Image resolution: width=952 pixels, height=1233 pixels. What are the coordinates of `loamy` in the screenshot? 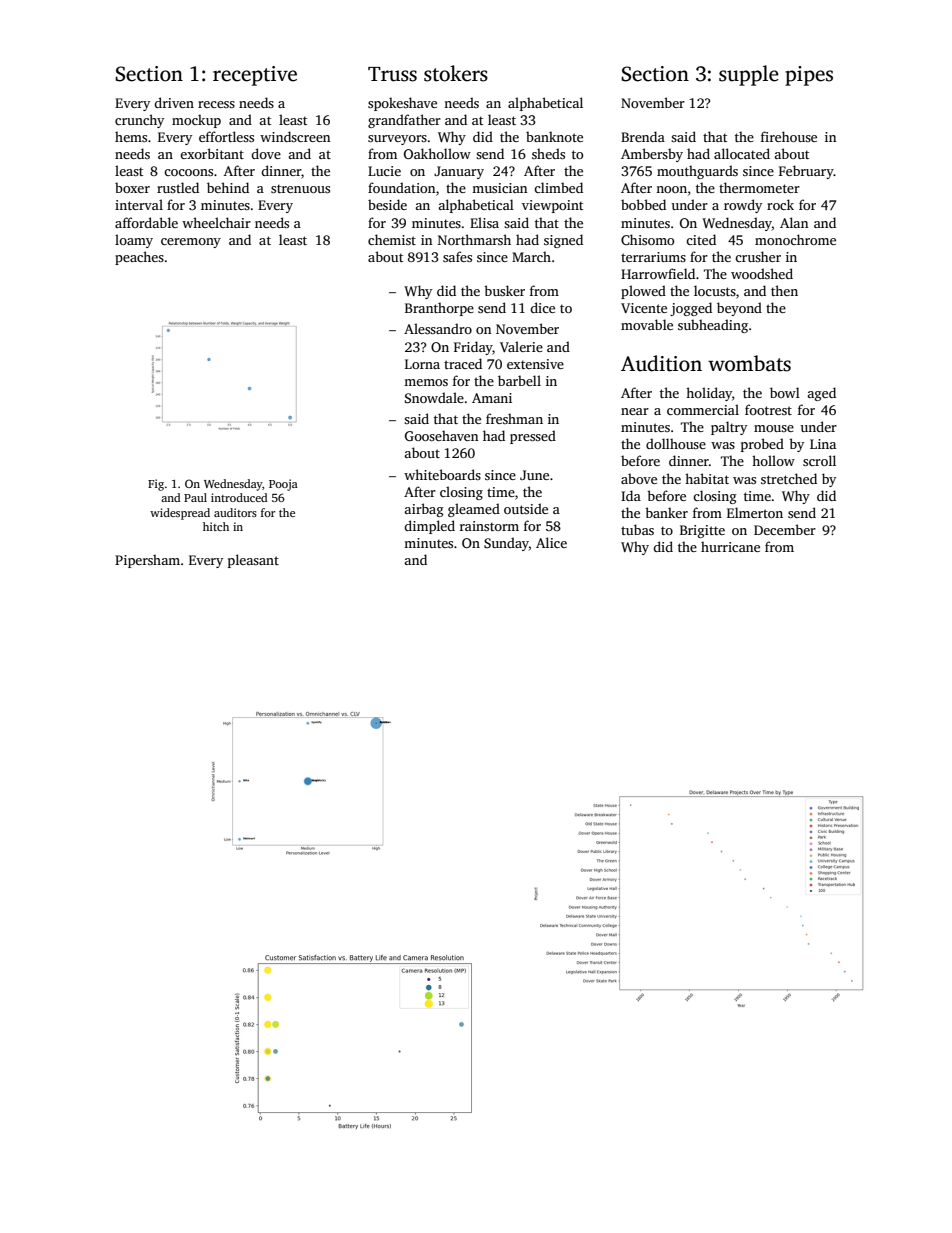 It's located at (134, 241).
